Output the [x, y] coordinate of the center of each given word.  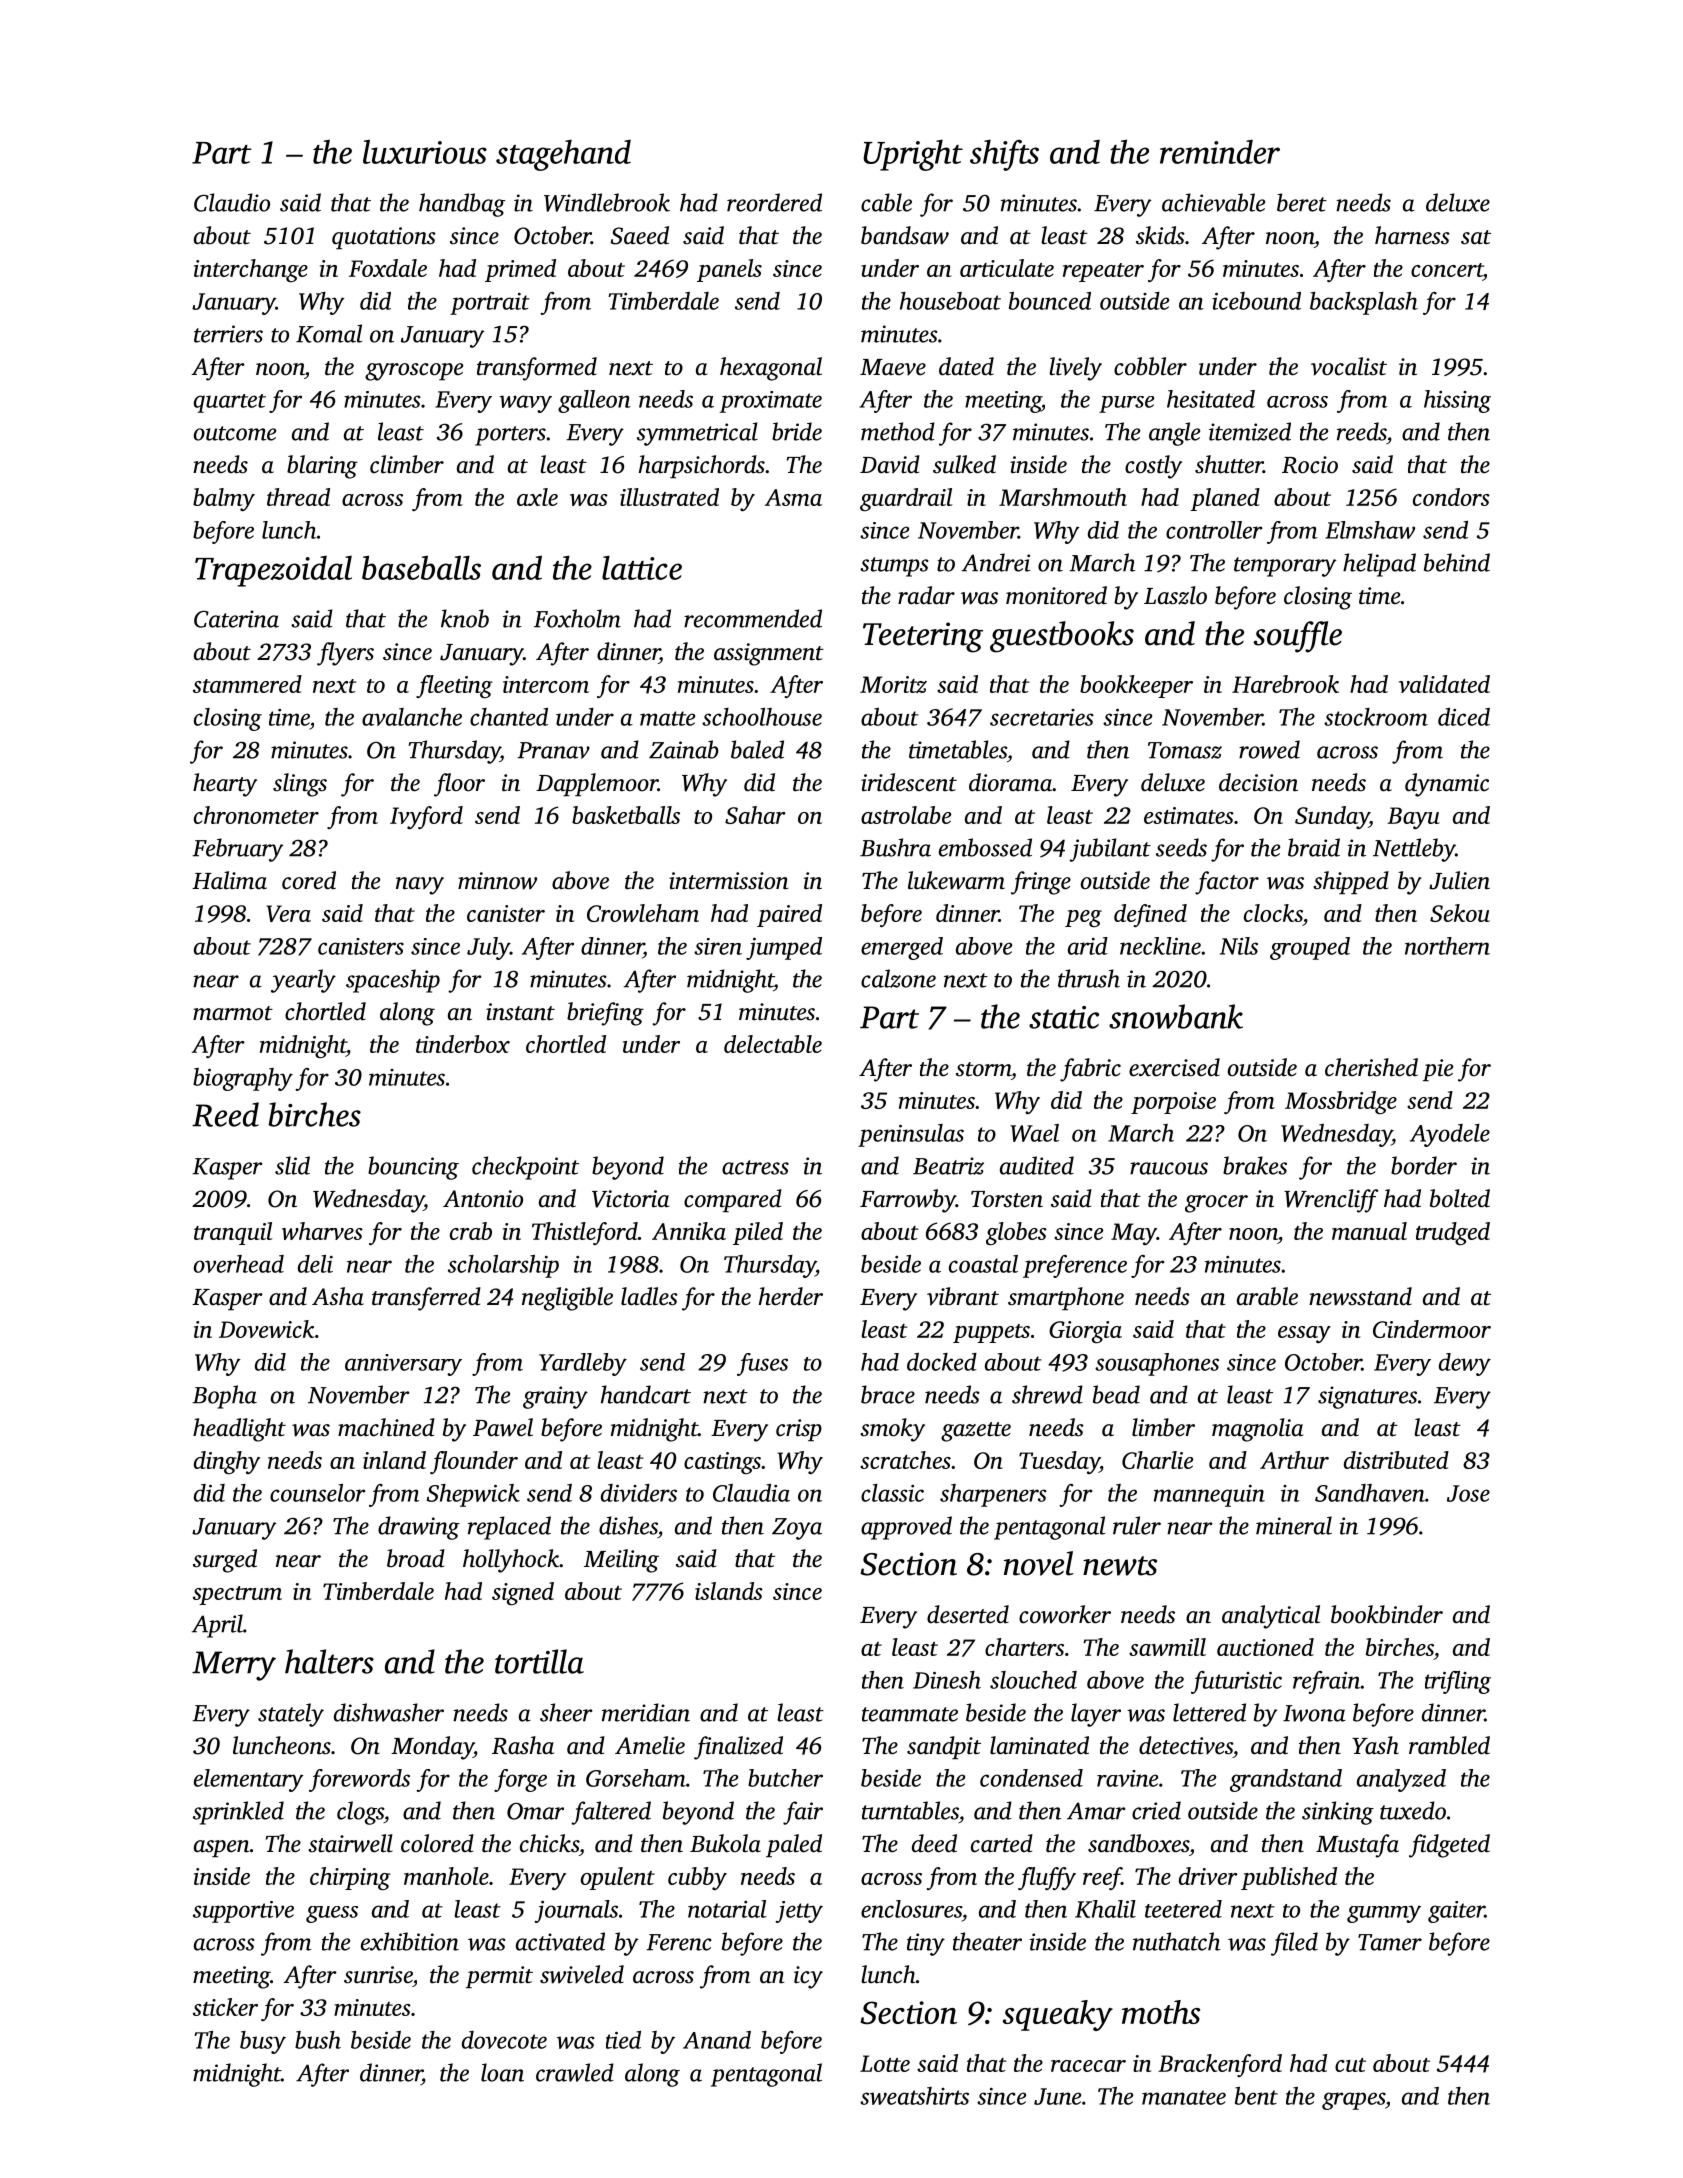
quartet [230, 403]
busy [263, 2042]
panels [729, 270]
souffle [1298, 637]
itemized [1250, 431]
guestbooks [1062, 637]
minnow [497, 881]
